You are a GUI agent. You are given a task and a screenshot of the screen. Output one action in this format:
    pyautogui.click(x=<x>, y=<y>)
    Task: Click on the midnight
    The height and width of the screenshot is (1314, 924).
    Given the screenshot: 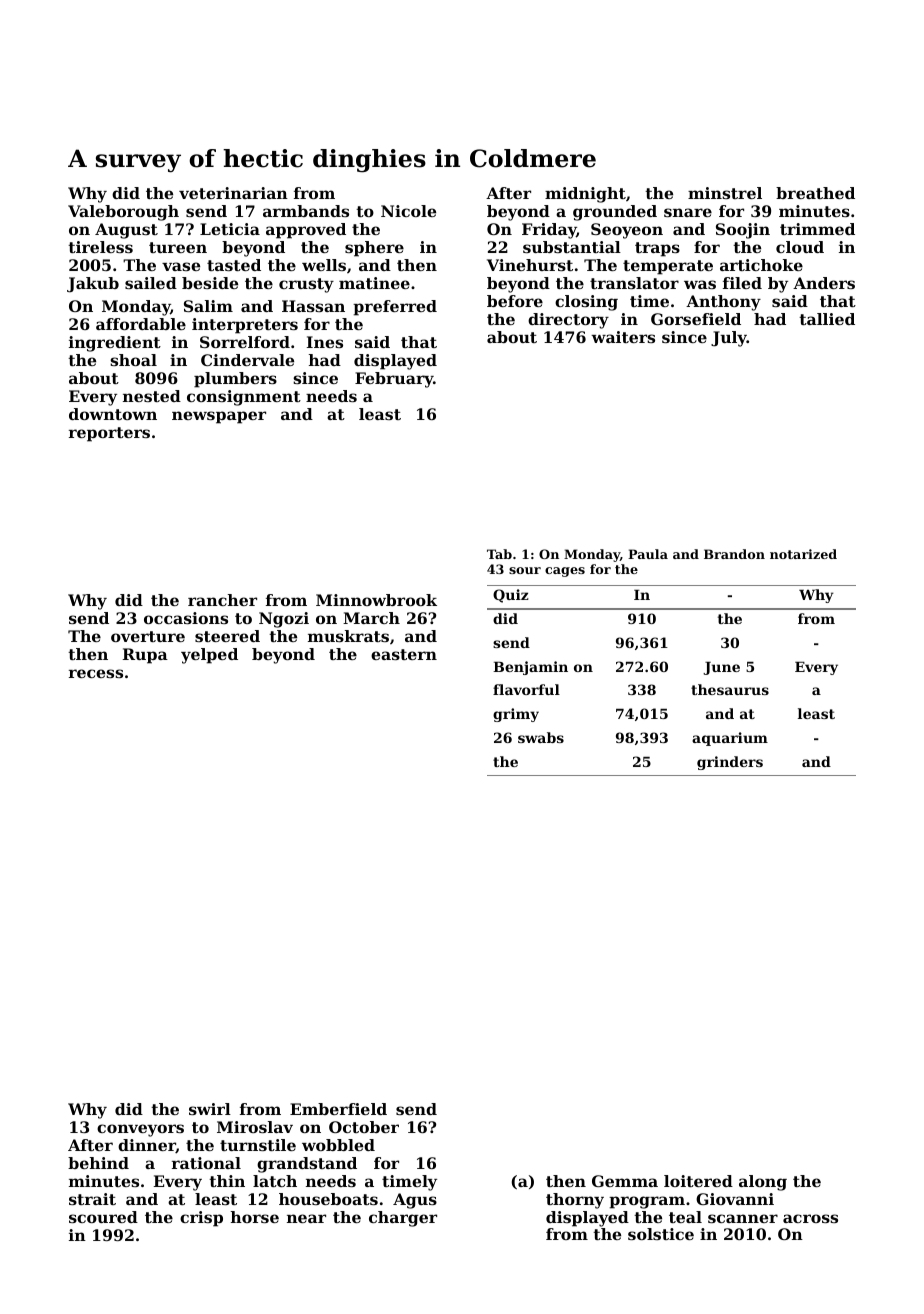 What is the action you would take?
    pyautogui.click(x=585, y=195)
